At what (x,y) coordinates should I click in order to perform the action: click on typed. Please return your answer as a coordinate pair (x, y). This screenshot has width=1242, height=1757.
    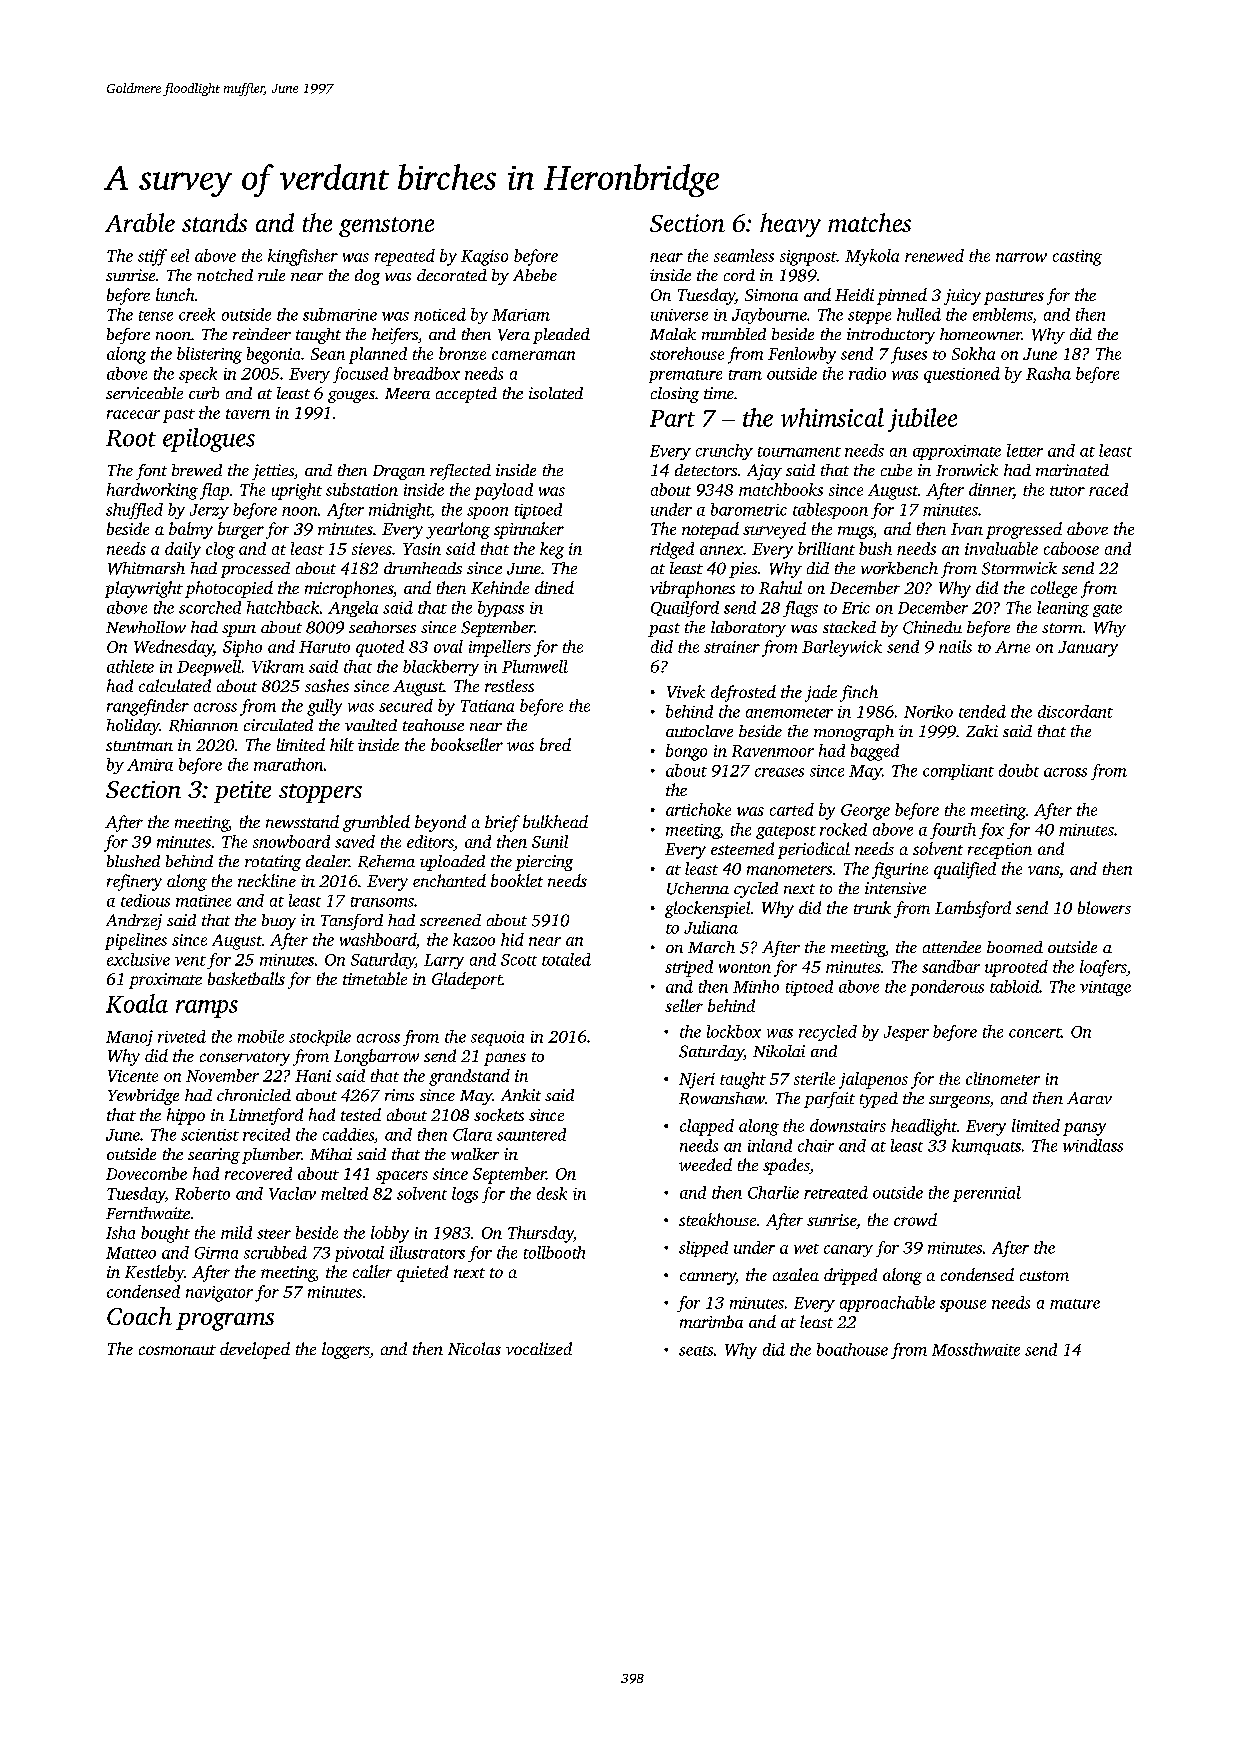
    Looking at the image, I should click on (879, 1100).
